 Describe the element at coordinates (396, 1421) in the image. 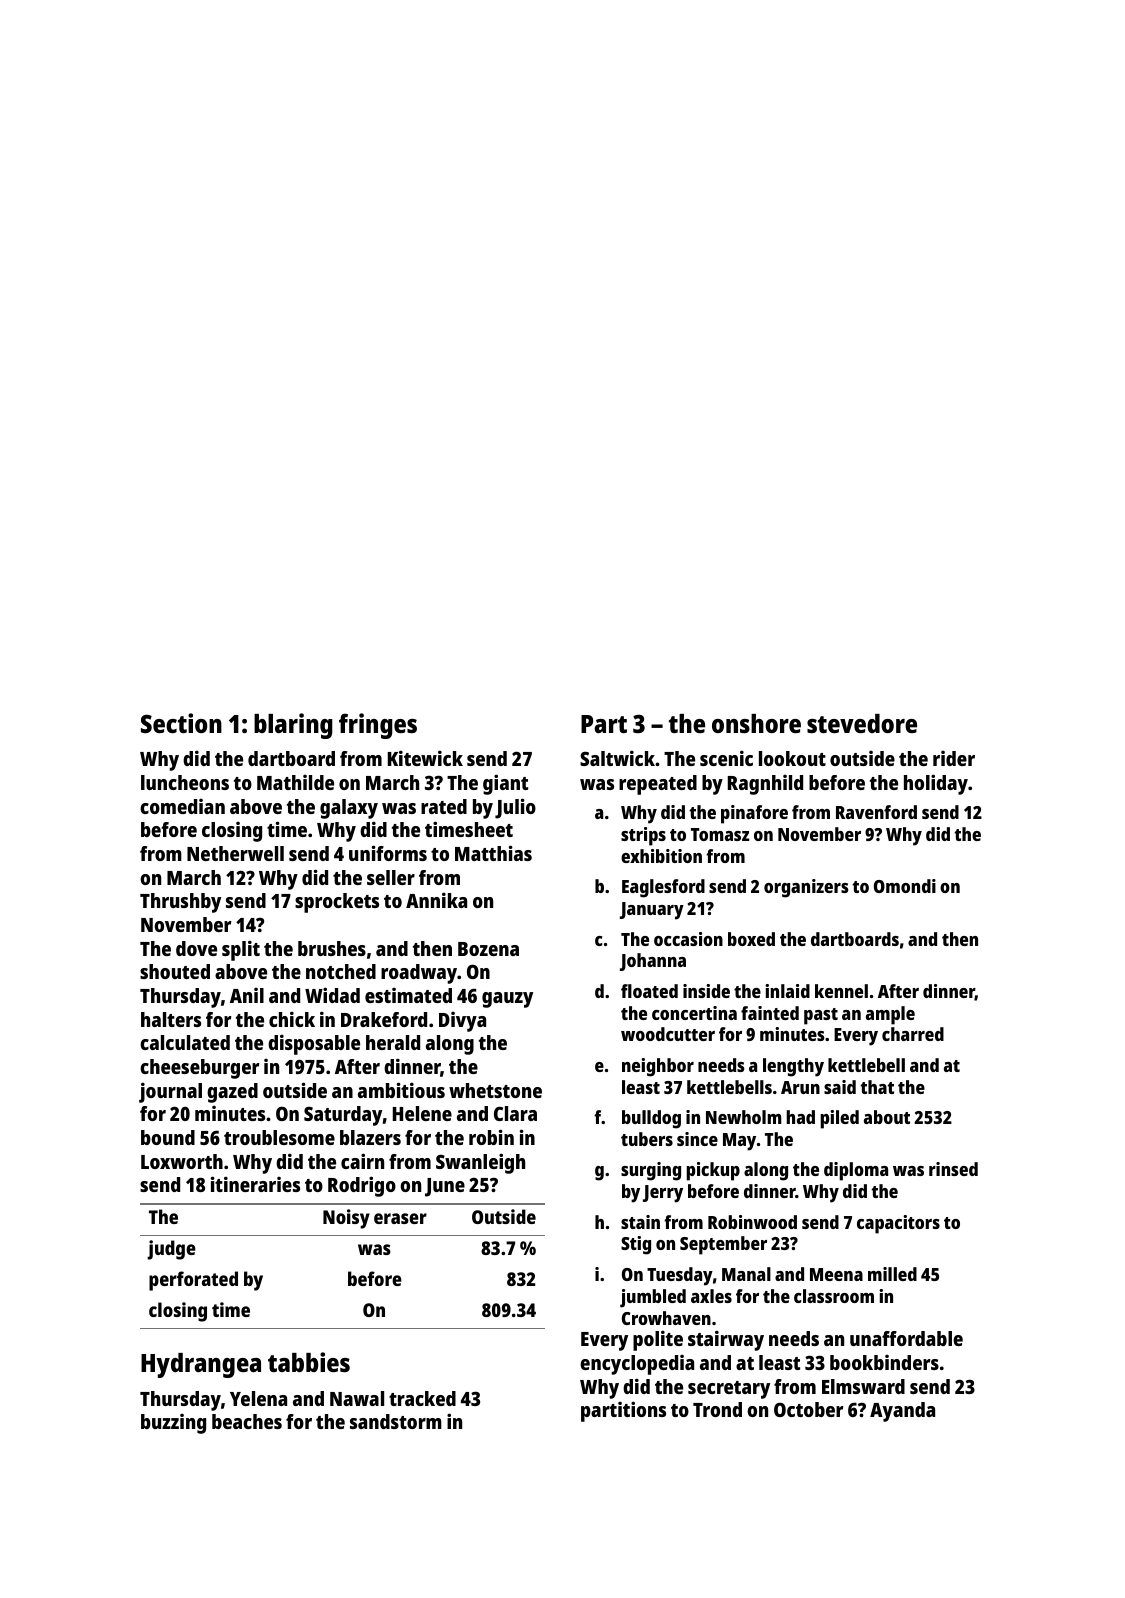

I see `sandstorm` at that location.
